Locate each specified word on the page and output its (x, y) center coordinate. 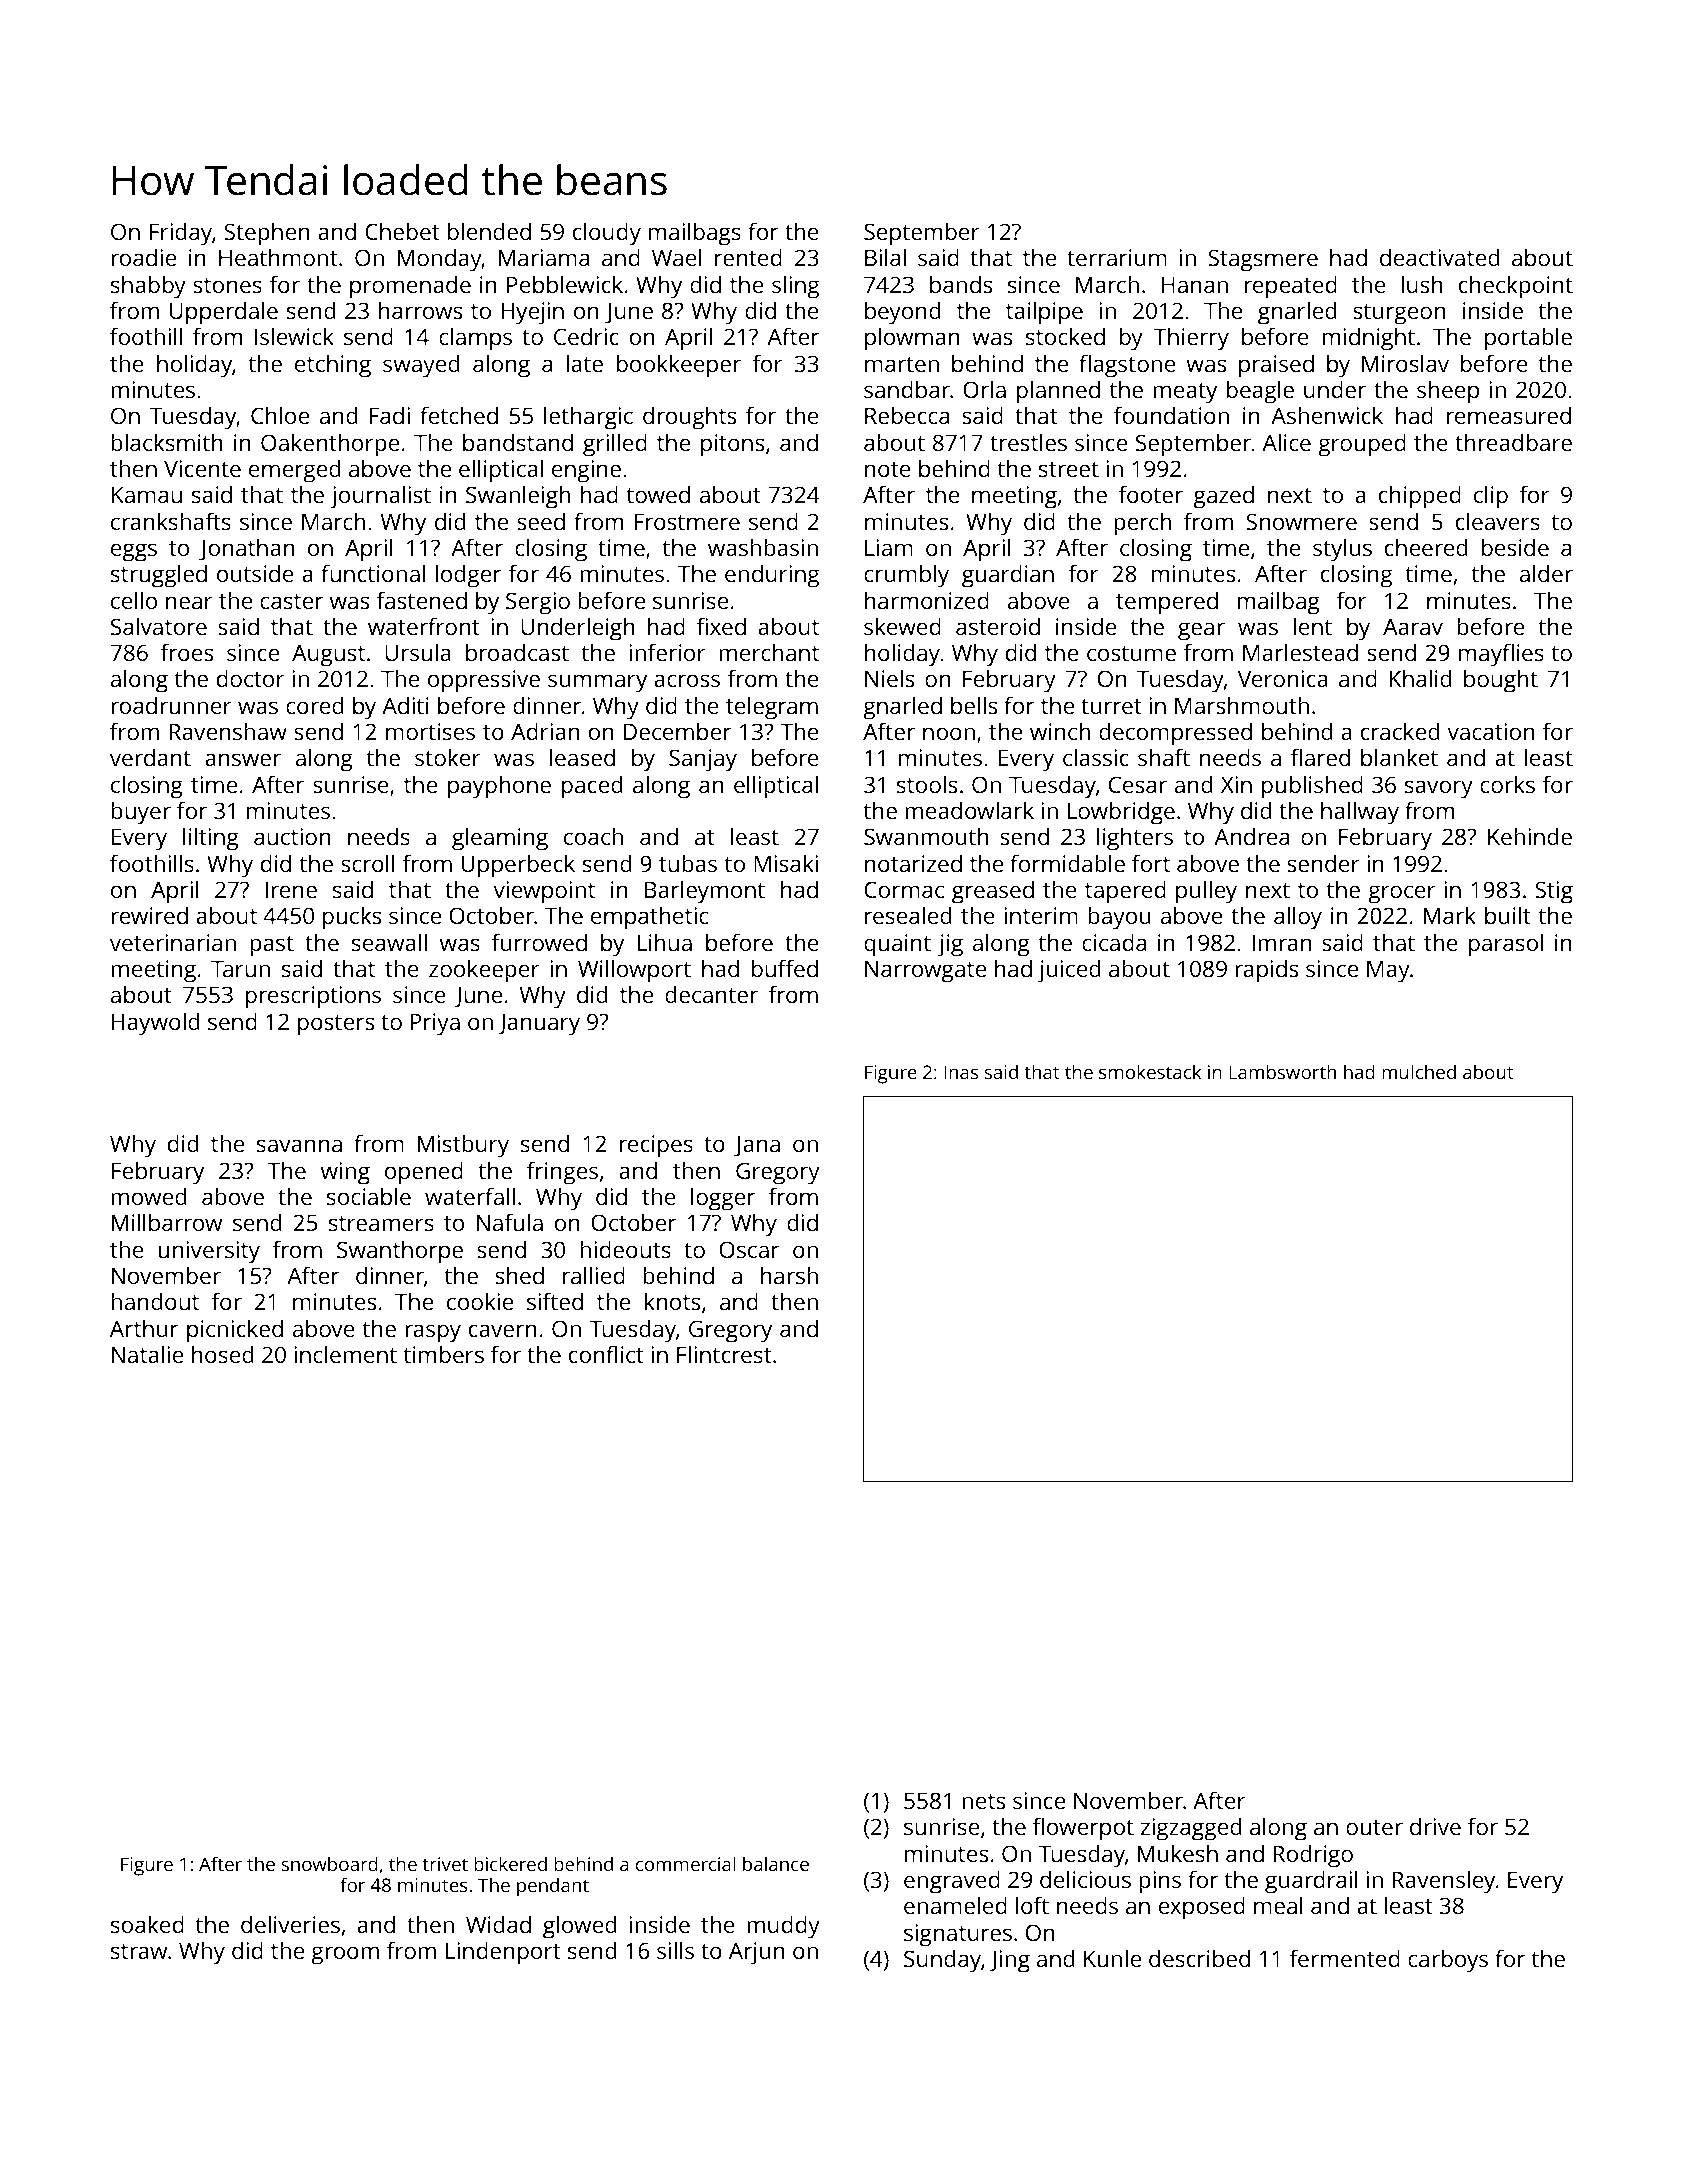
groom (345, 1955)
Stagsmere (1263, 260)
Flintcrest (724, 1354)
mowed (148, 1196)
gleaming (500, 839)
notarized (913, 863)
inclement (345, 1354)
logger (723, 1199)
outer (1374, 1827)
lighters (1135, 839)
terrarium (1117, 257)
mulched (1419, 1071)
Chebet (402, 231)
